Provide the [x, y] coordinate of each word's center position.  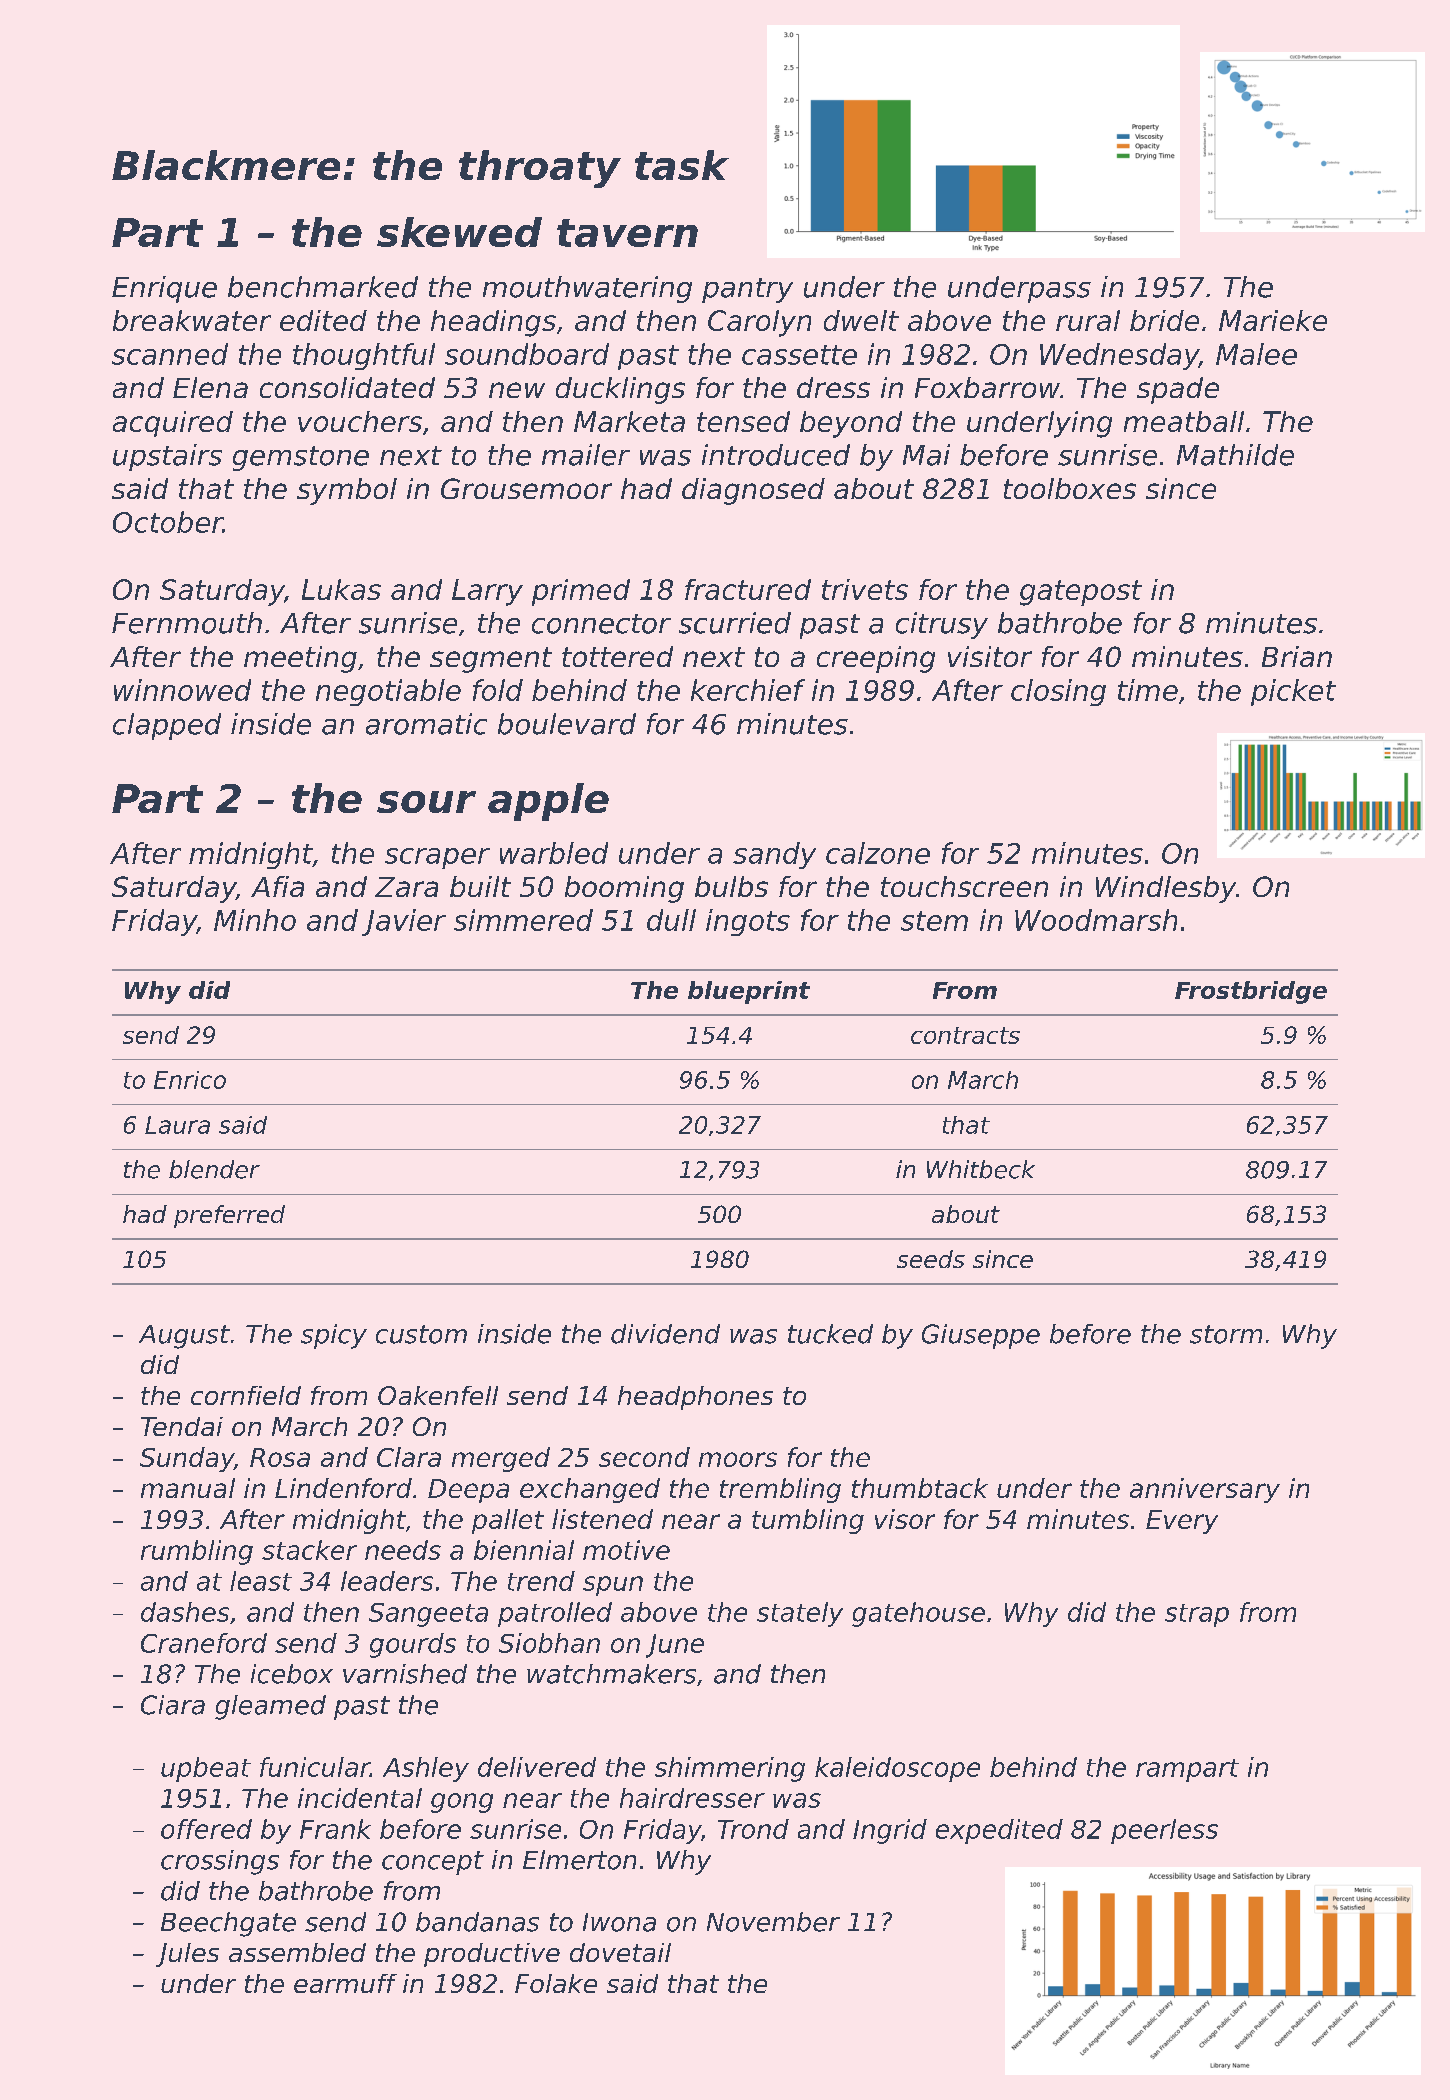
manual [188, 1488]
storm [1226, 1334]
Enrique [164, 289]
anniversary [1205, 1490]
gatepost [1081, 593]
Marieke [1273, 320]
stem [934, 921]
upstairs [167, 457]
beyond [851, 424]
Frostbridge [1251, 992]
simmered [523, 920]
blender [214, 1169]
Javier [404, 922]
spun [613, 1586]
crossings [220, 1862]
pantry [747, 290]
